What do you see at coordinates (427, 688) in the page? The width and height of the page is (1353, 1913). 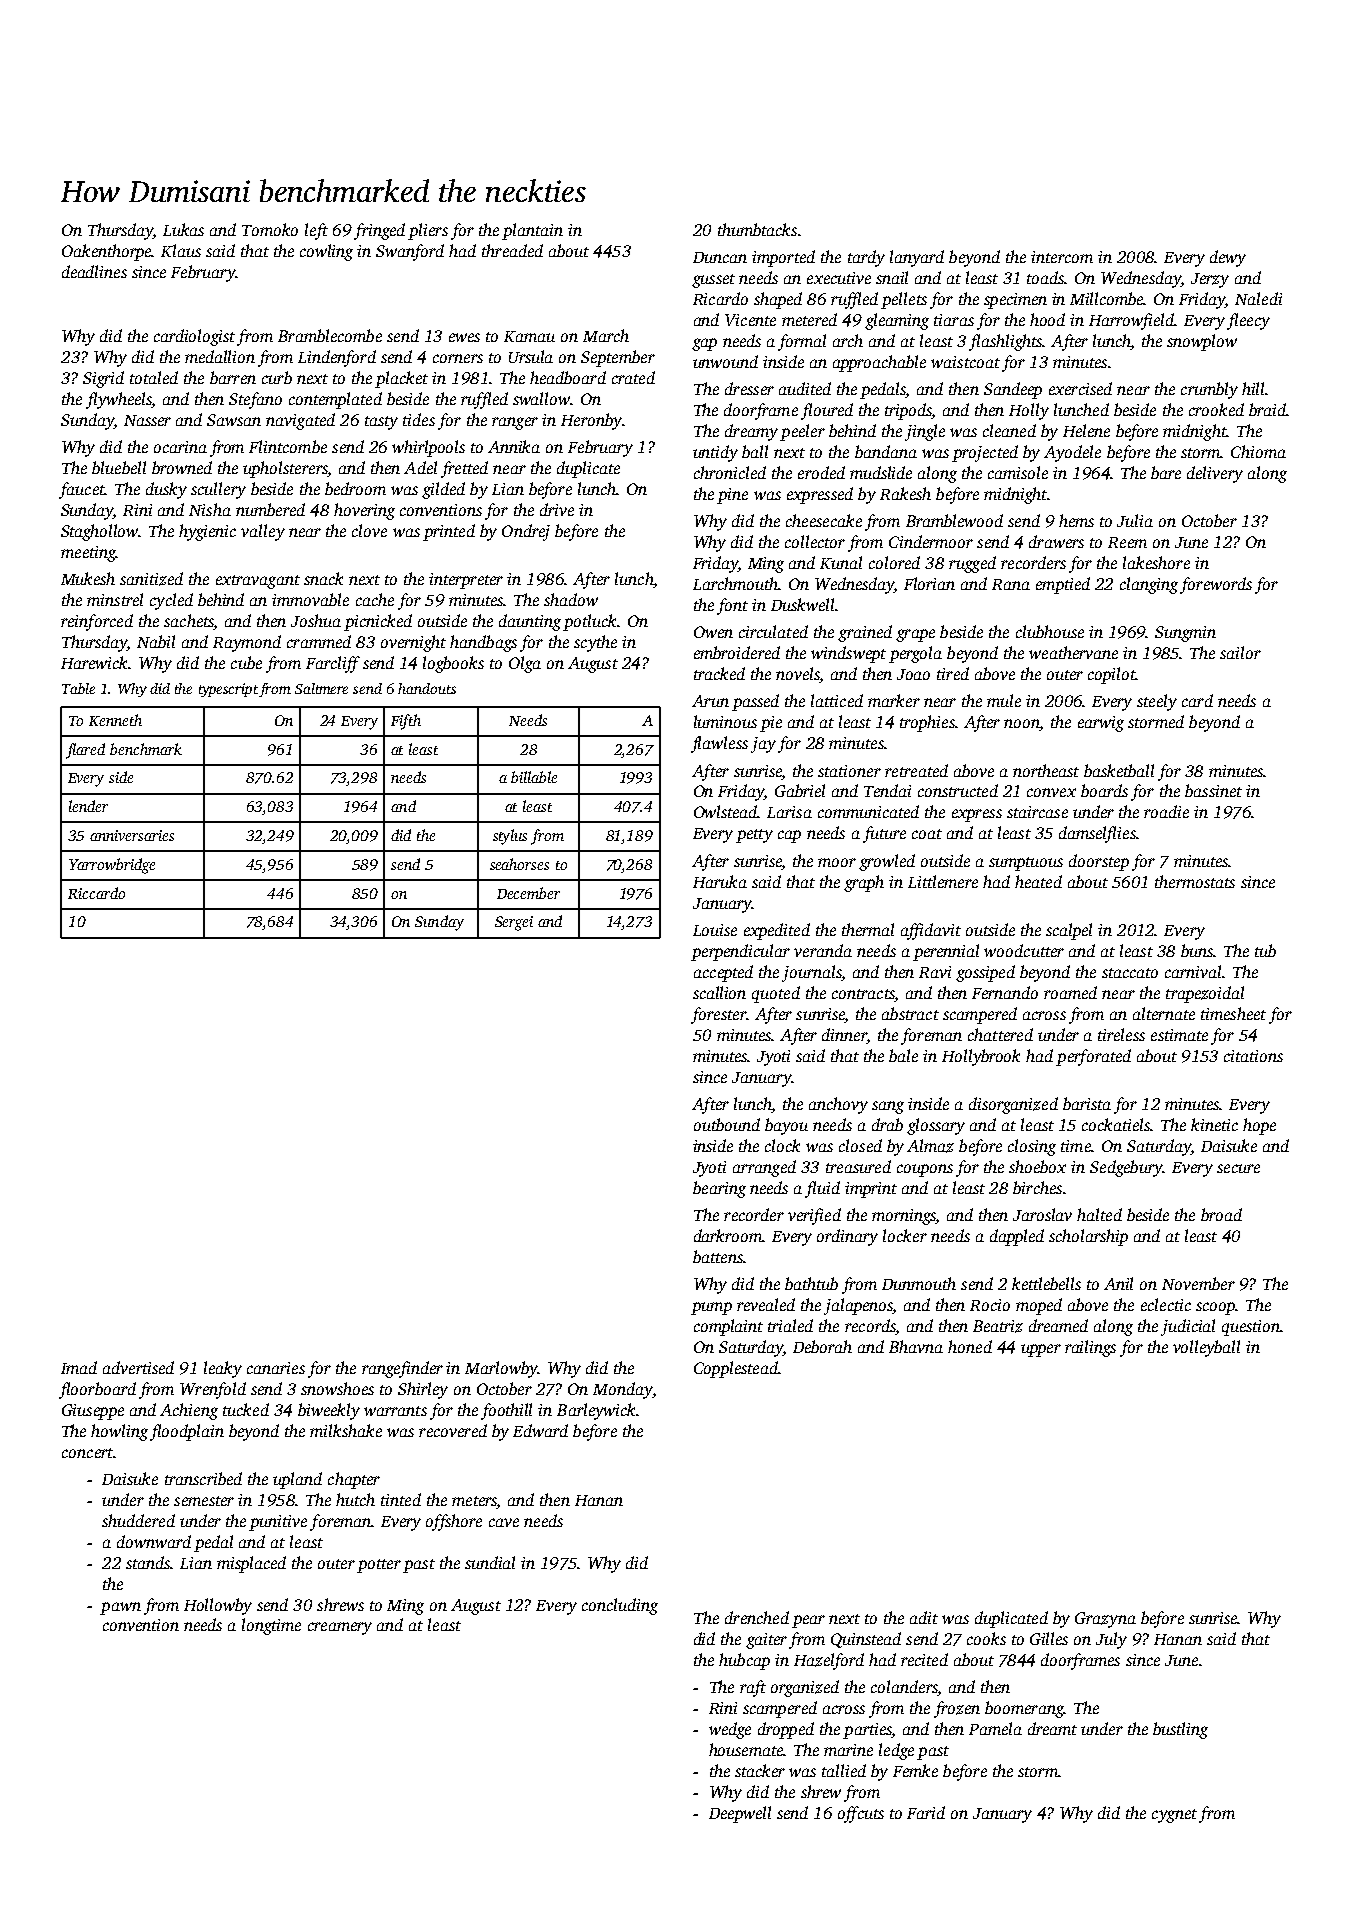 I see `handouts` at bounding box center [427, 688].
